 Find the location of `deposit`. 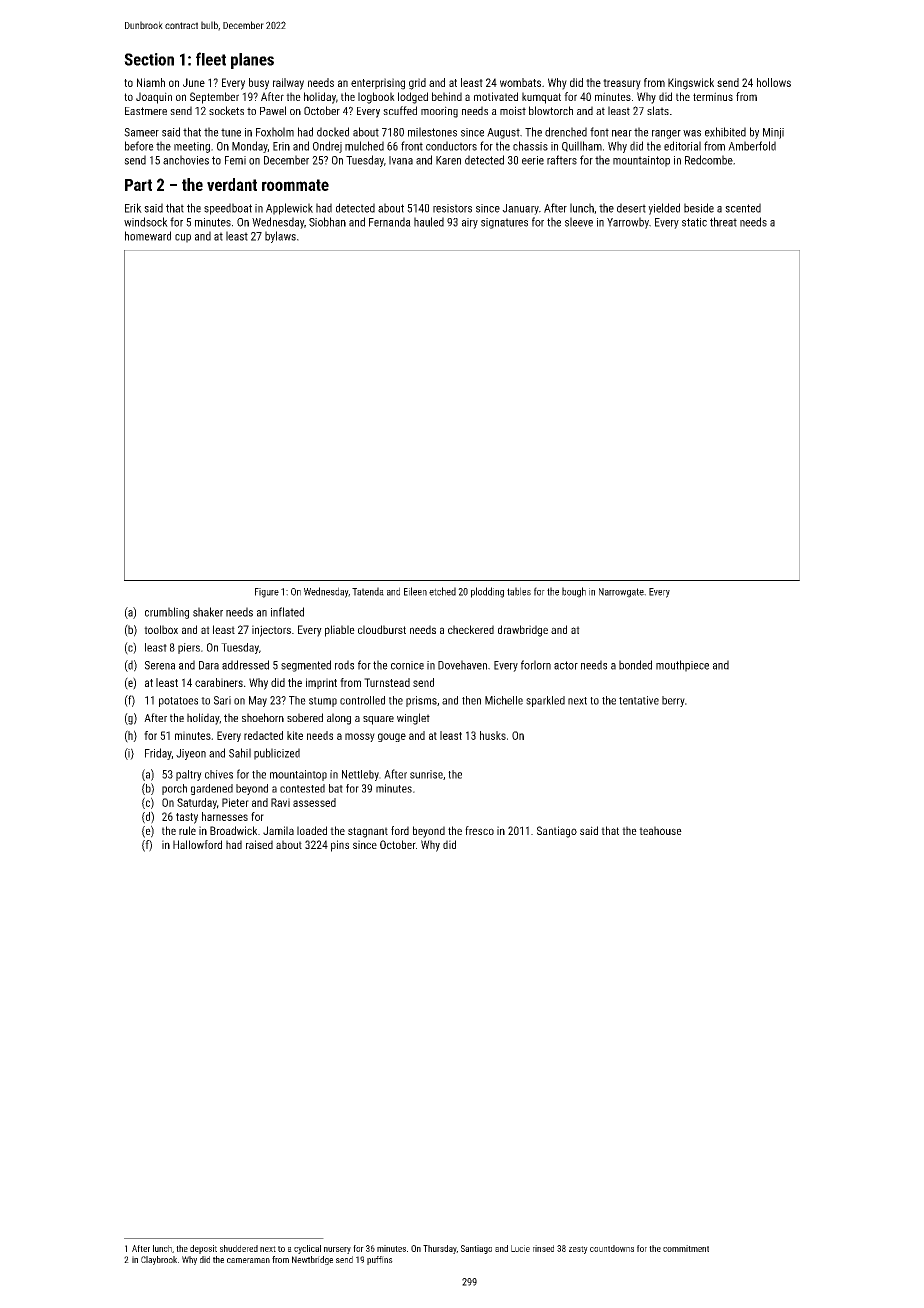

deposit is located at coordinates (203, 1249).
